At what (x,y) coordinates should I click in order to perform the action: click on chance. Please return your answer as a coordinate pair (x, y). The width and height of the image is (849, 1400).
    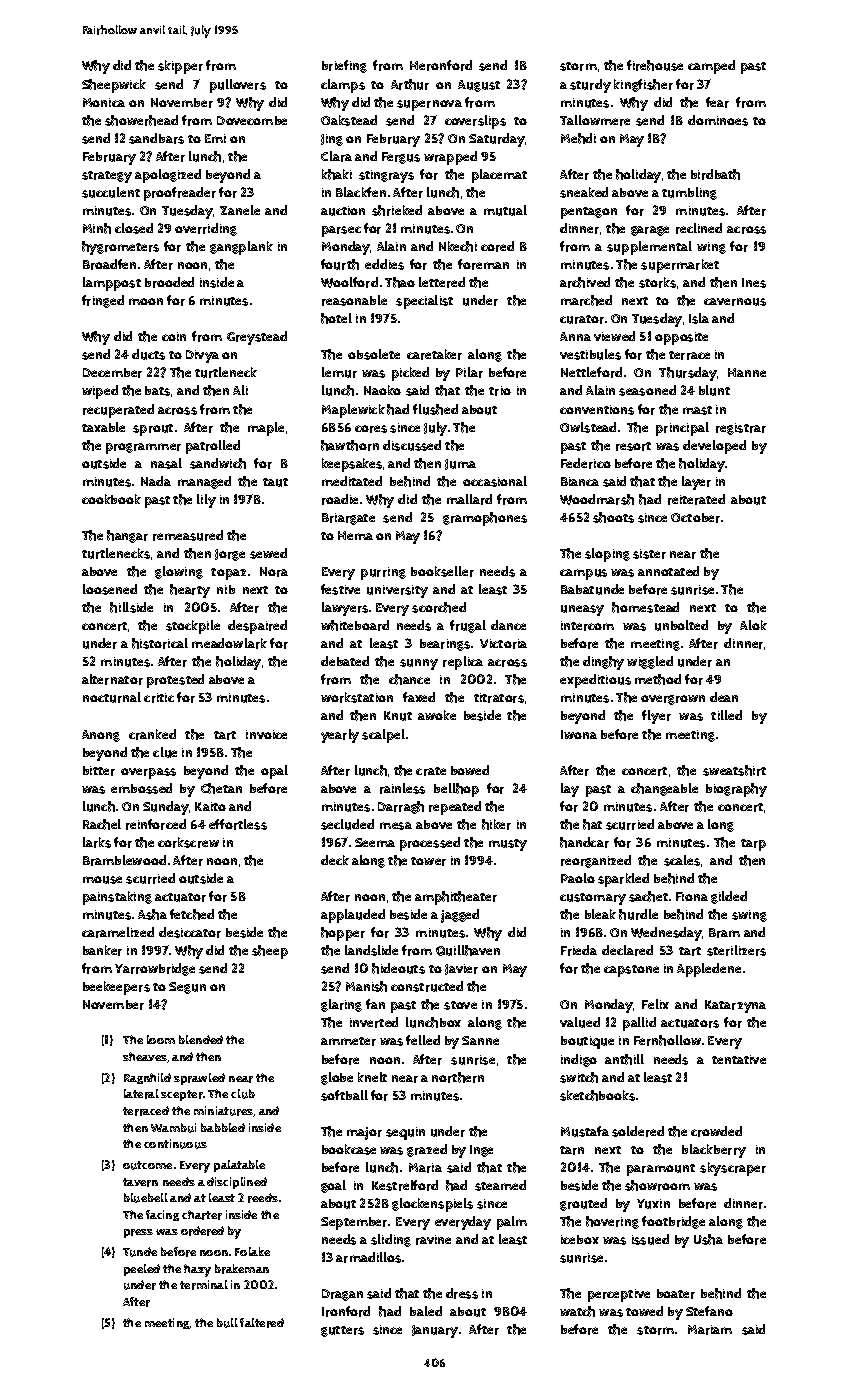
    Looking at the image, I should click on (409, 679).
